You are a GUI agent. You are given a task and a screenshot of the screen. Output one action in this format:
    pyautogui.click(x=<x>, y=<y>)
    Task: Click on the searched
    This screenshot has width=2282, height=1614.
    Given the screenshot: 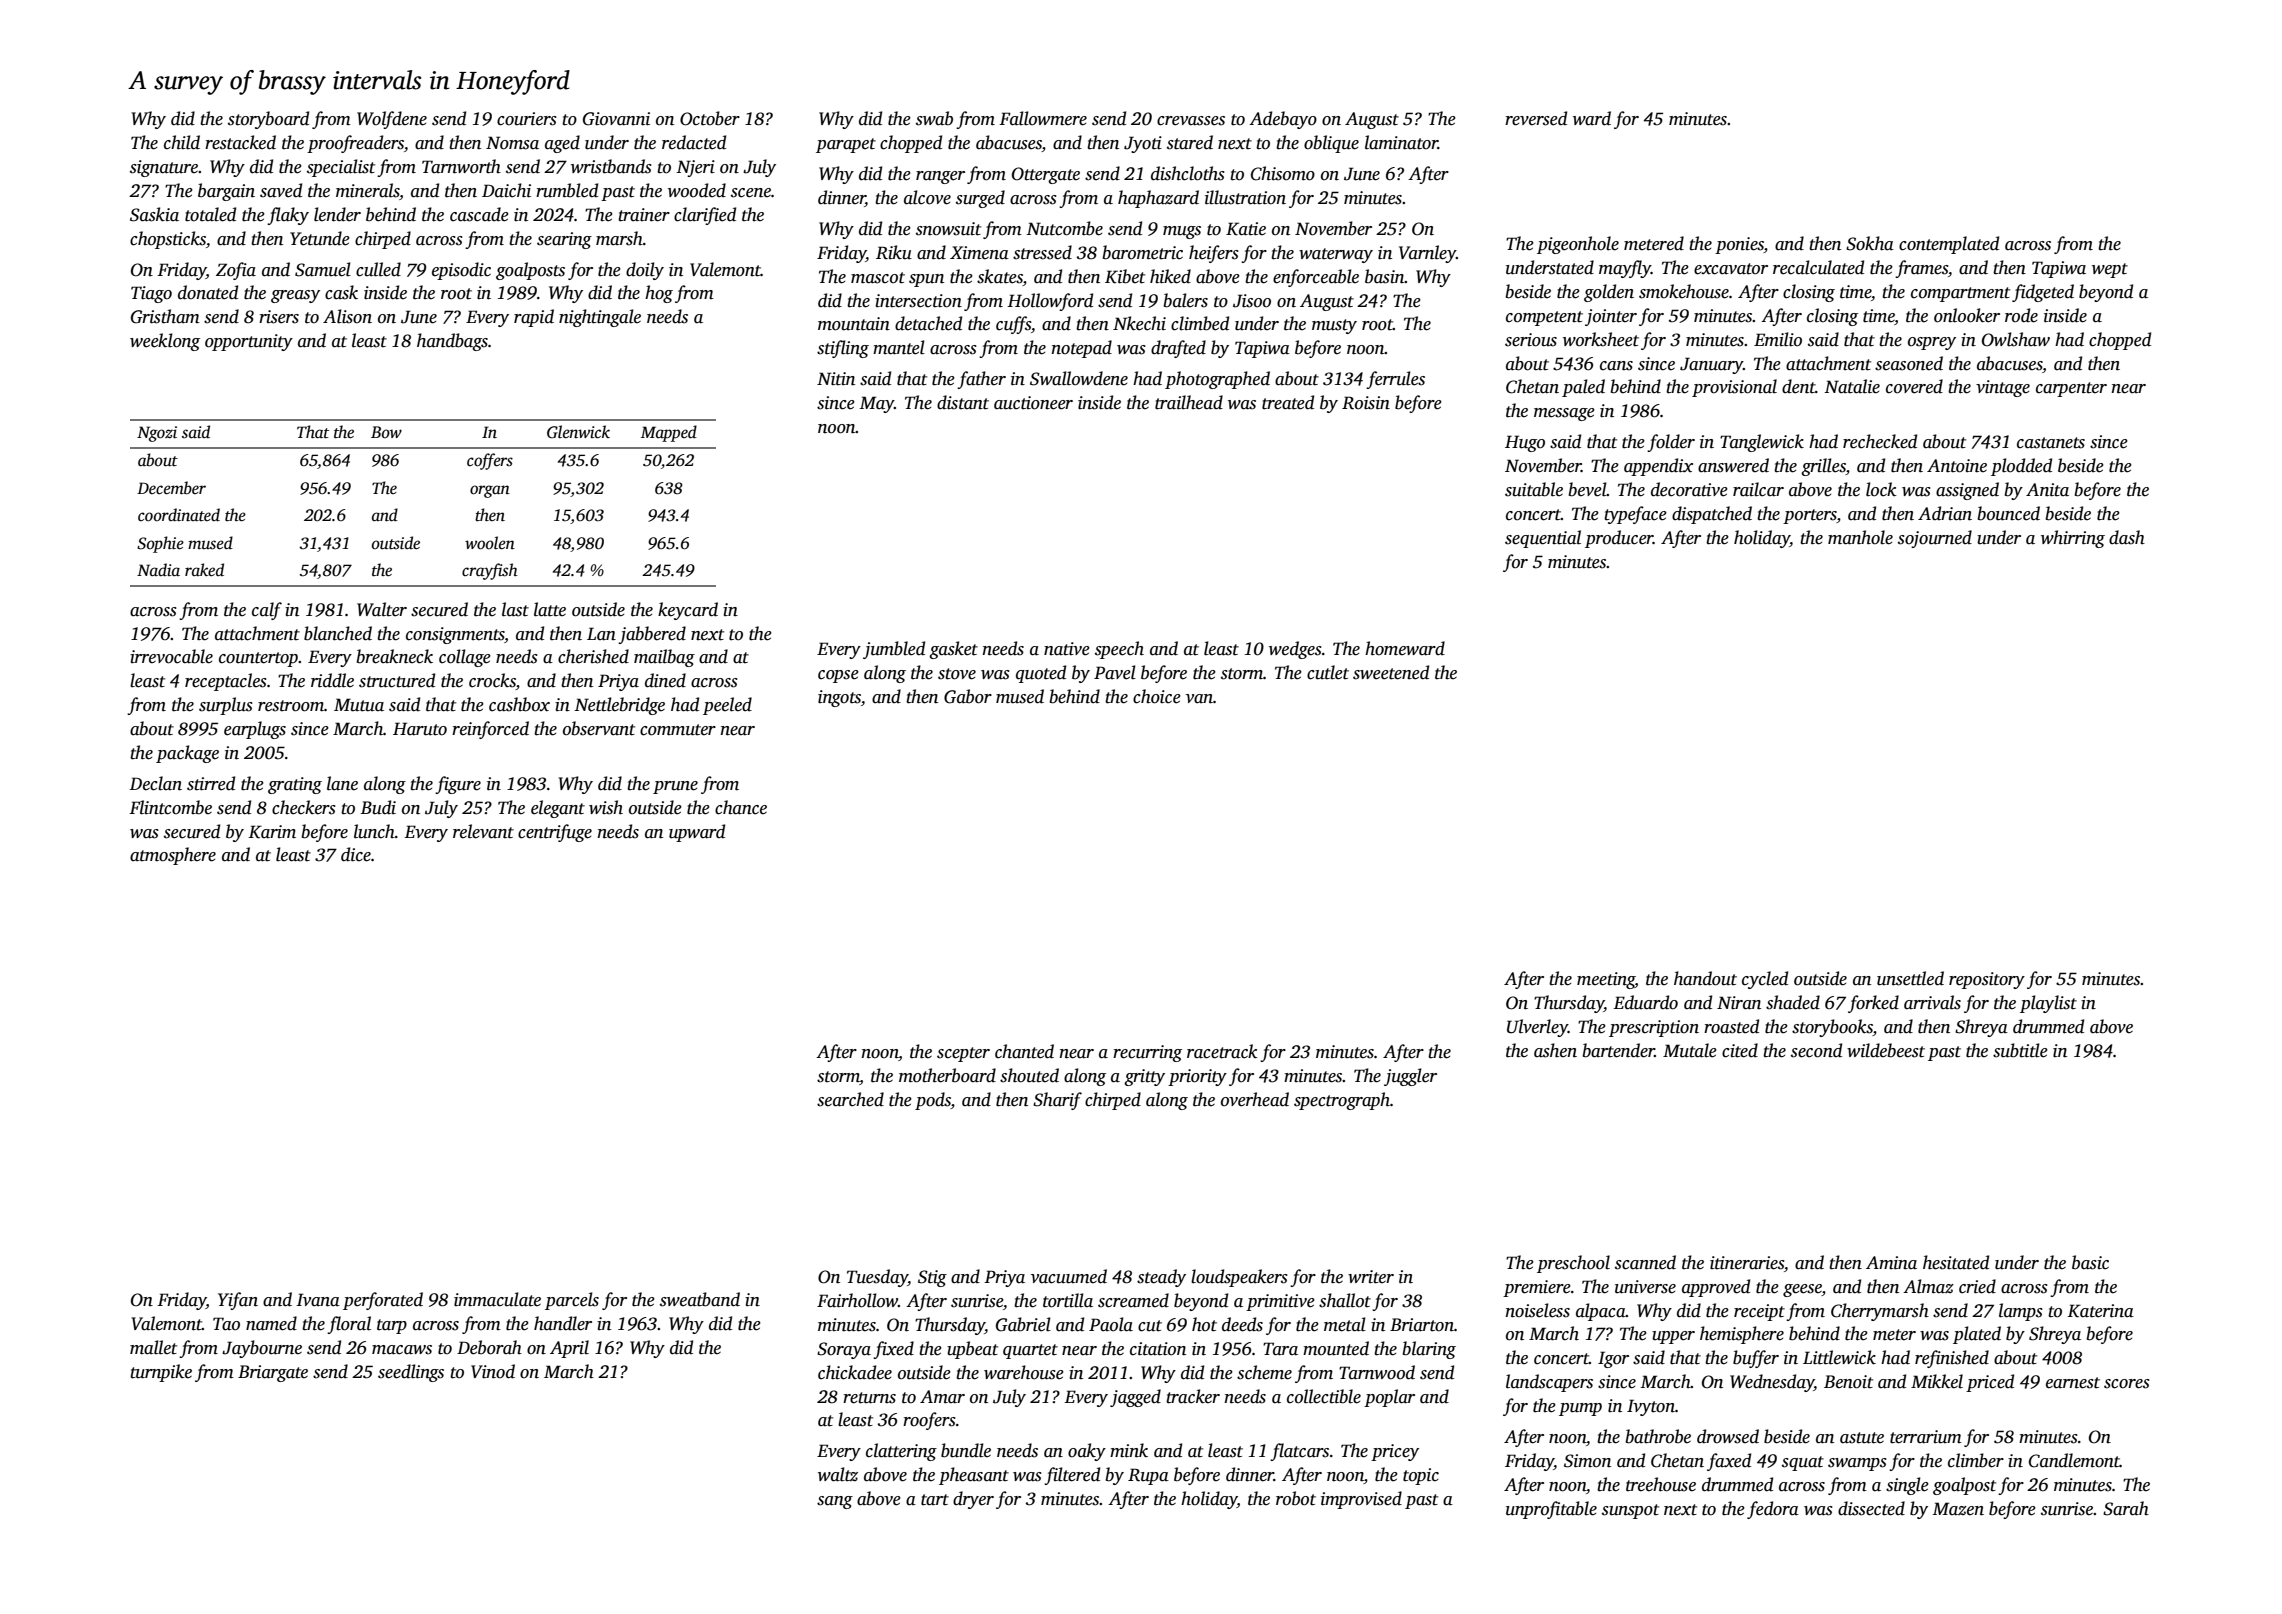 What is the action you would take?
    pyautogui.click(x=850, y=1099)
